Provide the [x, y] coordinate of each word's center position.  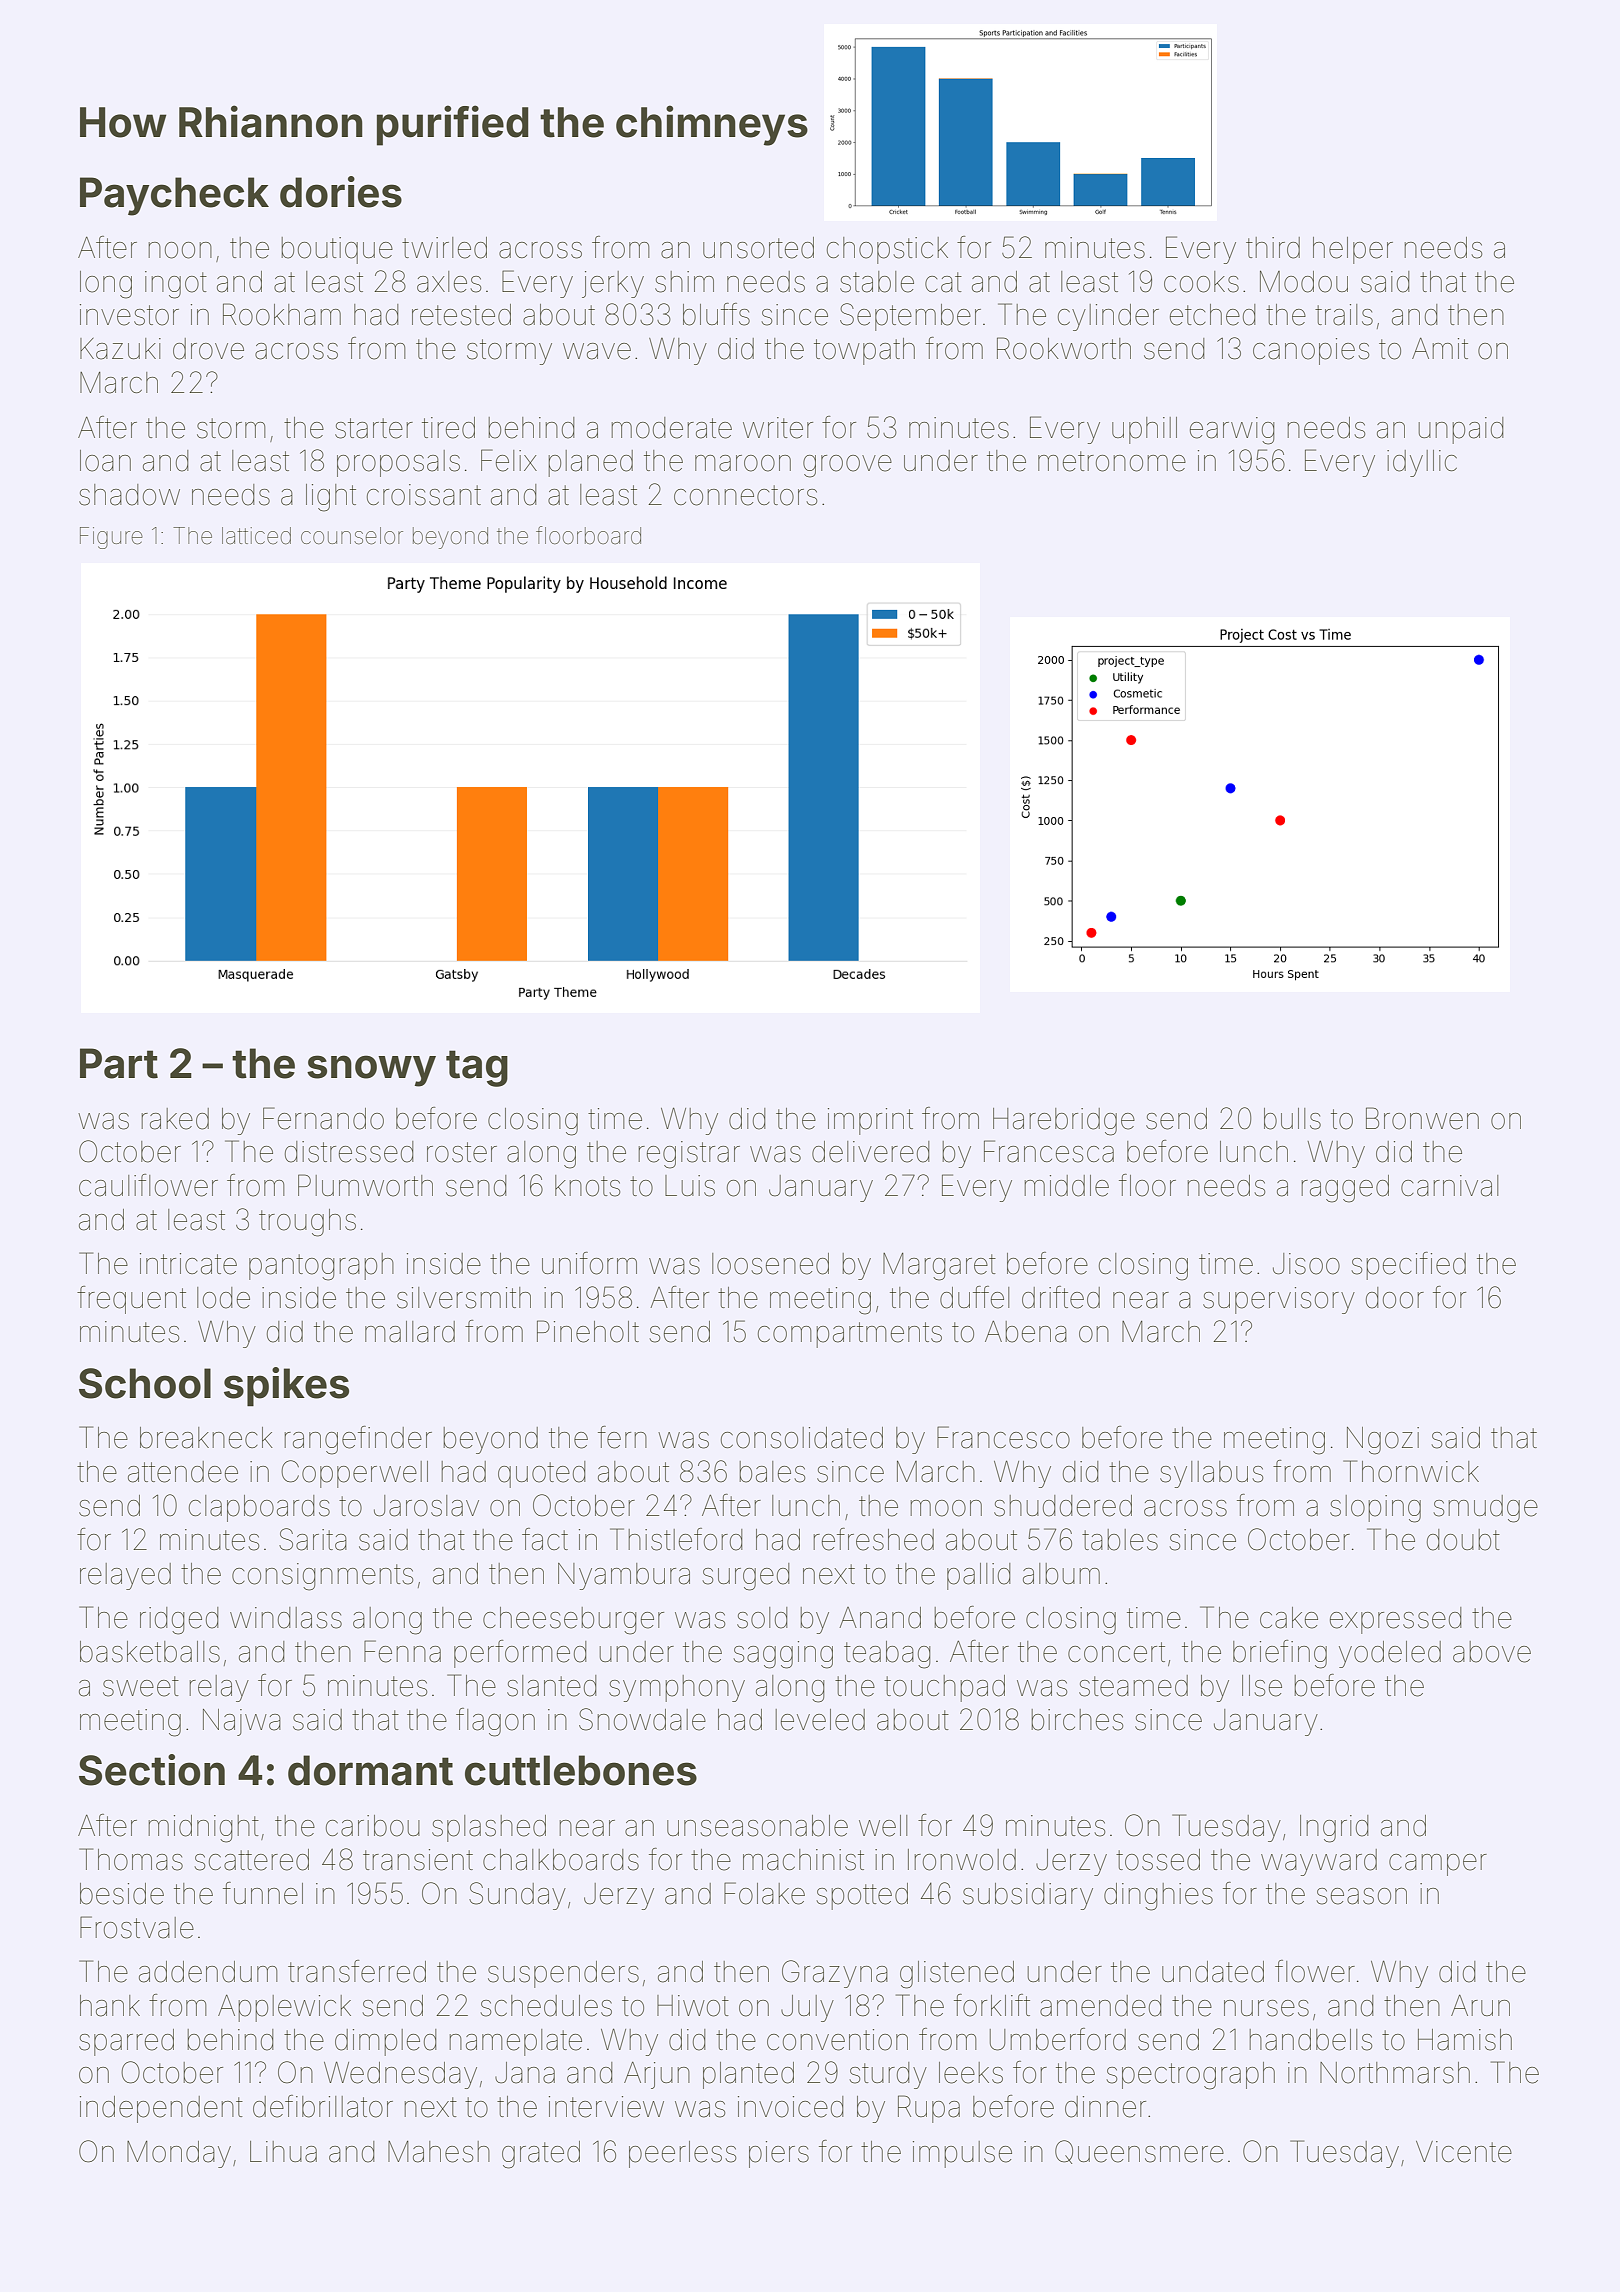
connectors [745, 495]
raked [175, 1119]
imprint [870, 1121]
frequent [131, 1300]
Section [152, 1770]
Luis [690, 1186]
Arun [1480, 2005]
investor [129, 315]
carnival [1449, 1186]
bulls [1292, 1119]
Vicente [1464, 2152]
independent [161, 2109]
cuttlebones [581, 1770]
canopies [1311, 351]
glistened [957, 1975]
